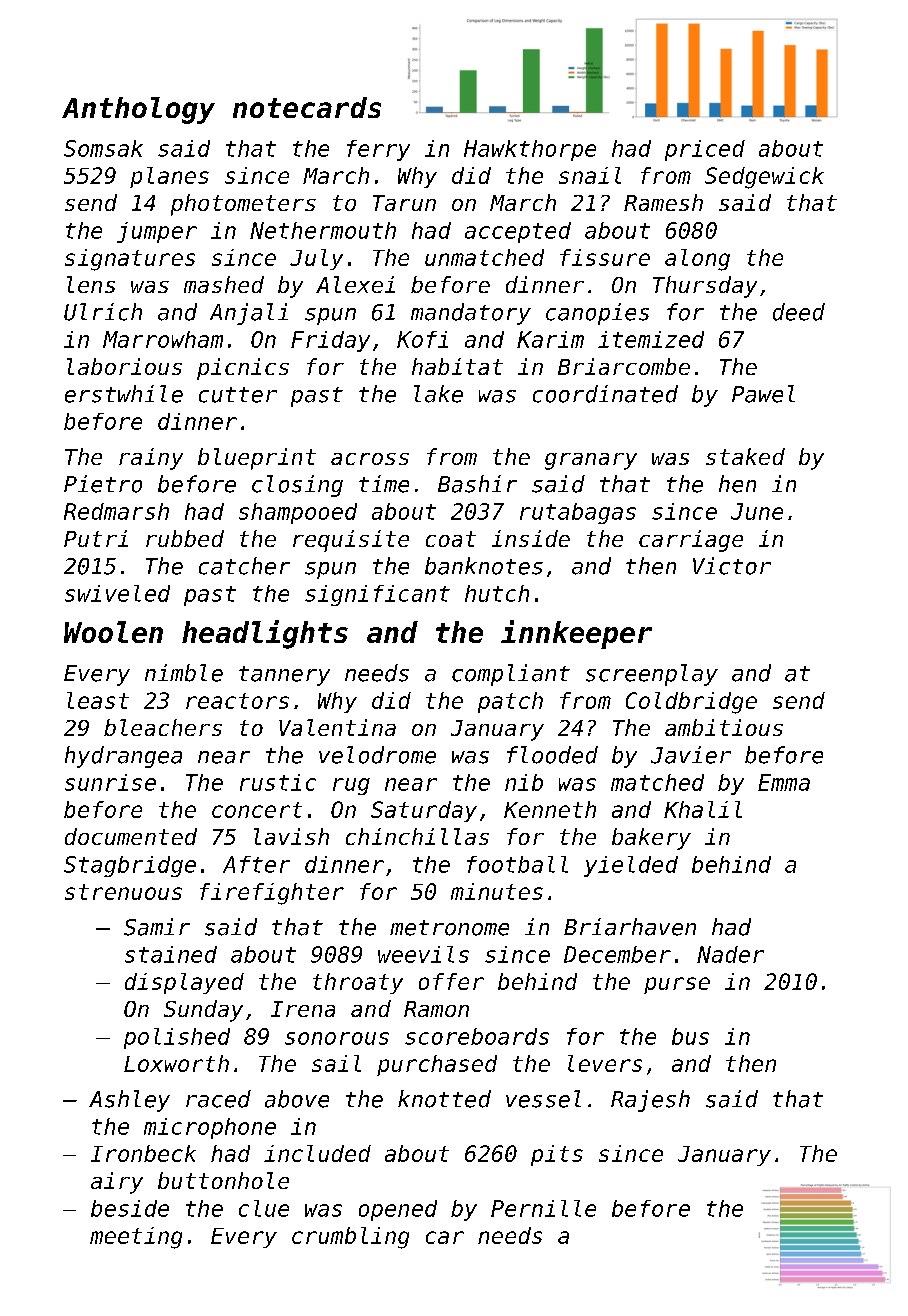 Image resolution: width=908 pixels, height=1316 pixels. Describe the element at coordinates (438, 394) in the screenshot. I see `lake` at that location.
